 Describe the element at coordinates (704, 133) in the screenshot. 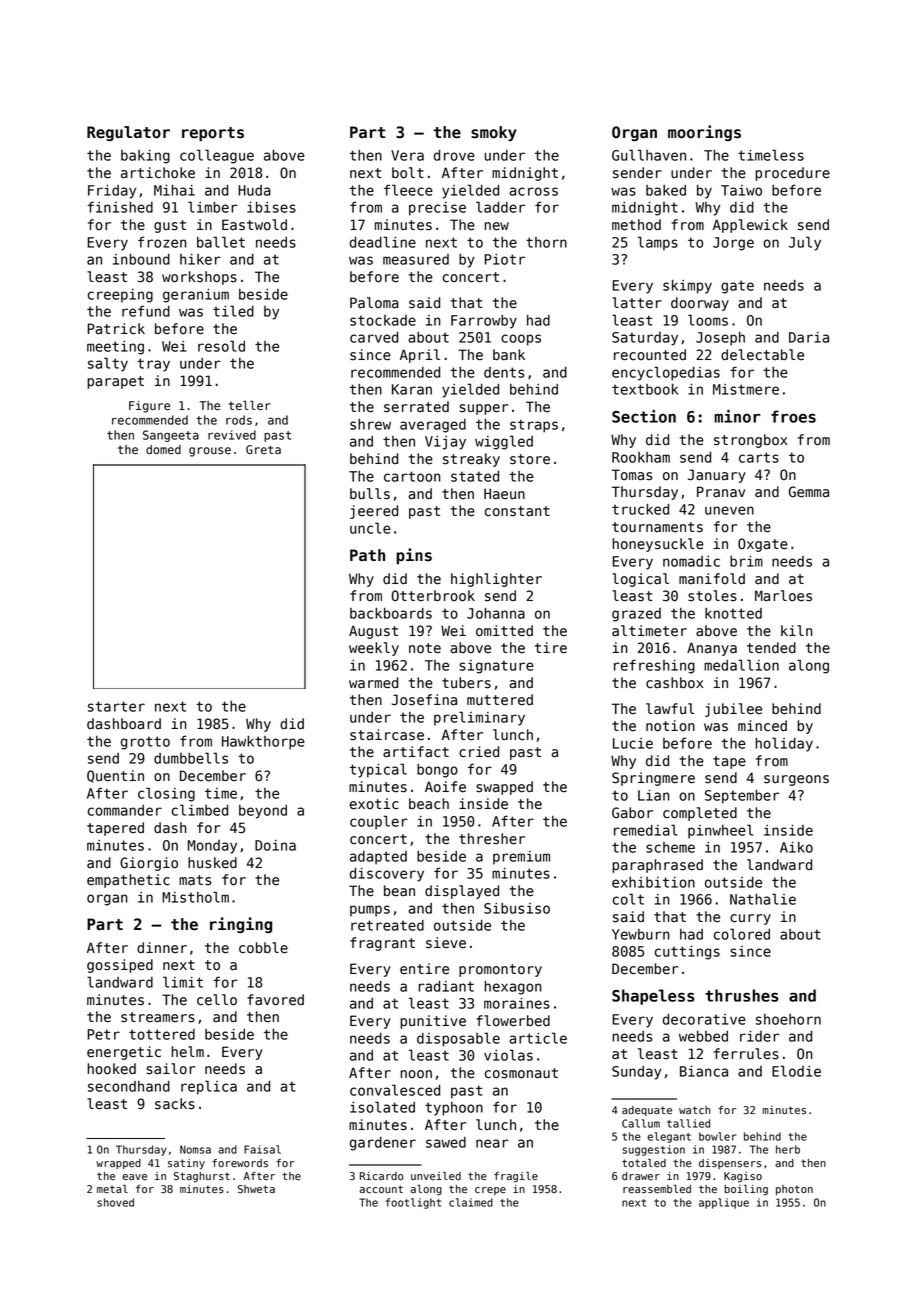

I see `moorings` at that location.
